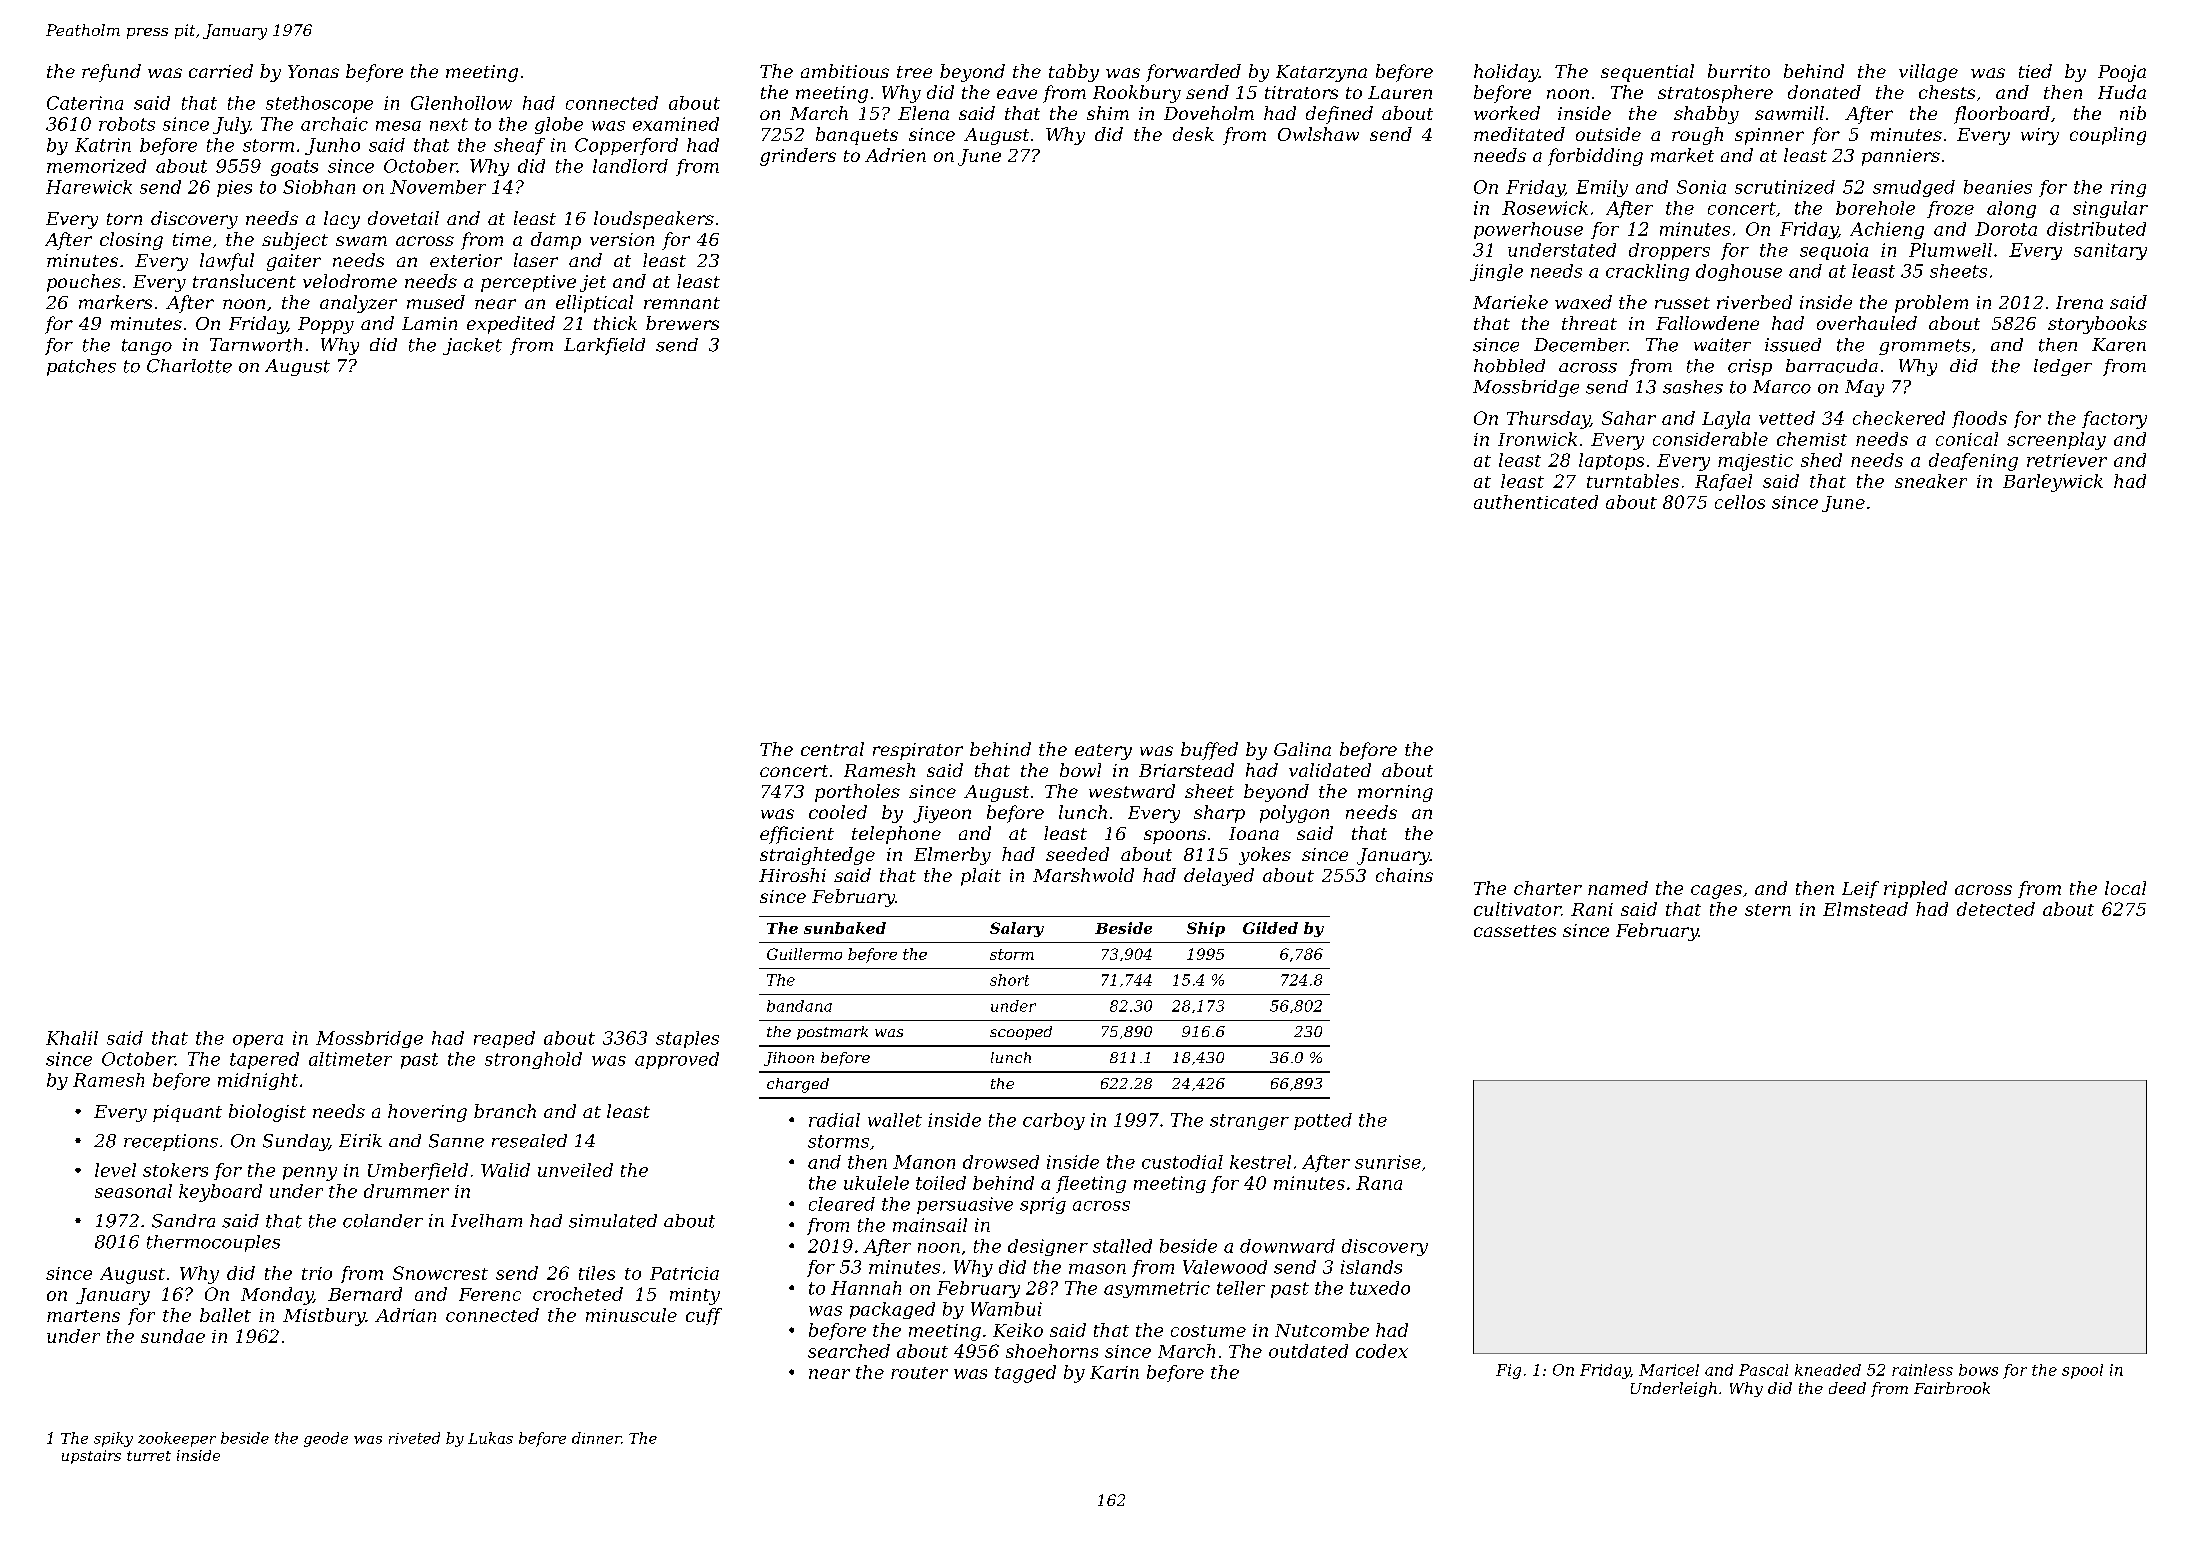  Describe the element at coordinates (1865, 909) in the page. I see `Elmstead` at that location.
